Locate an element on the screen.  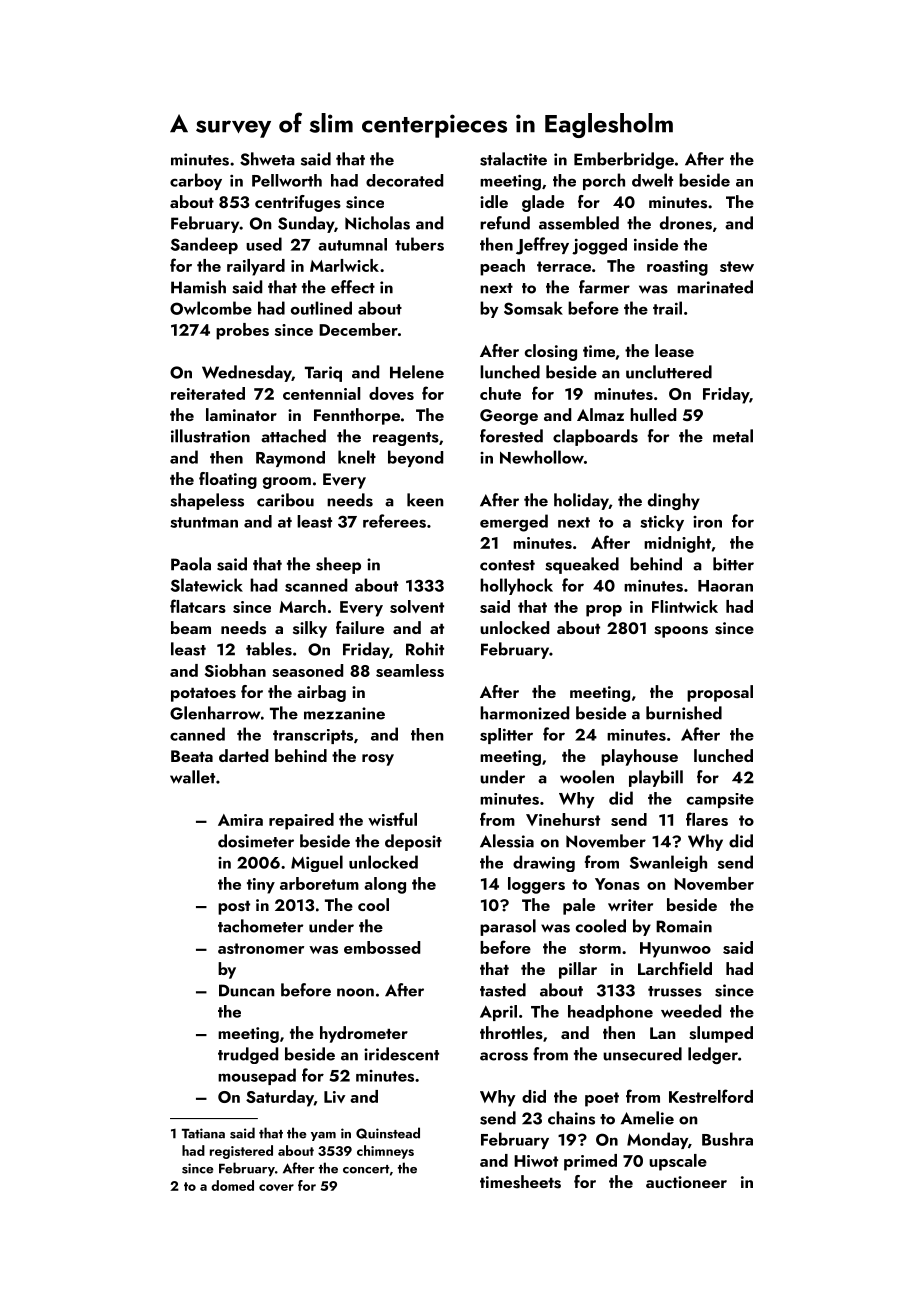
outlined is located at coordinates (321, 308).
